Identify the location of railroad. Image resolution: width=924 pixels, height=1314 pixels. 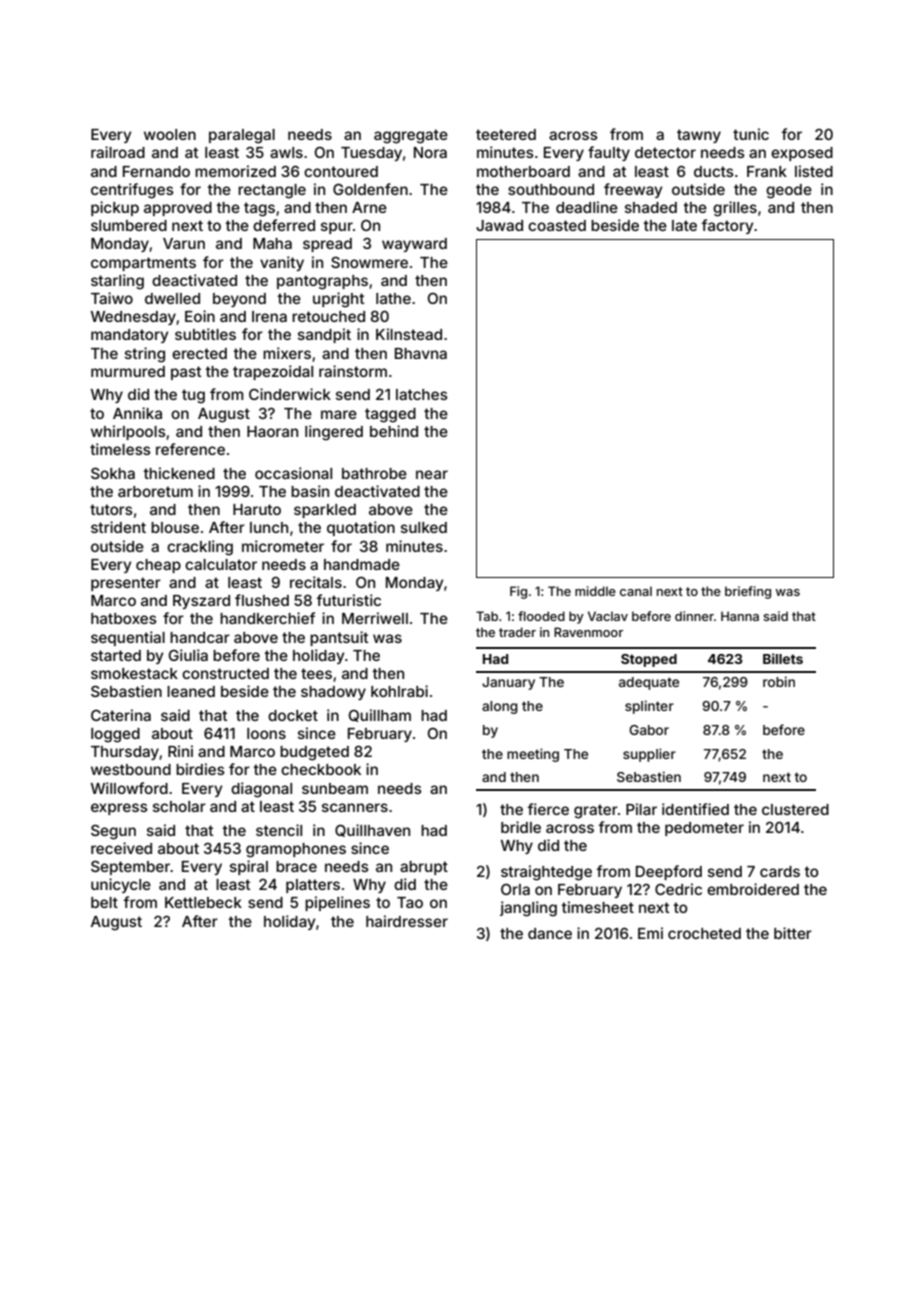
(118, 152).
